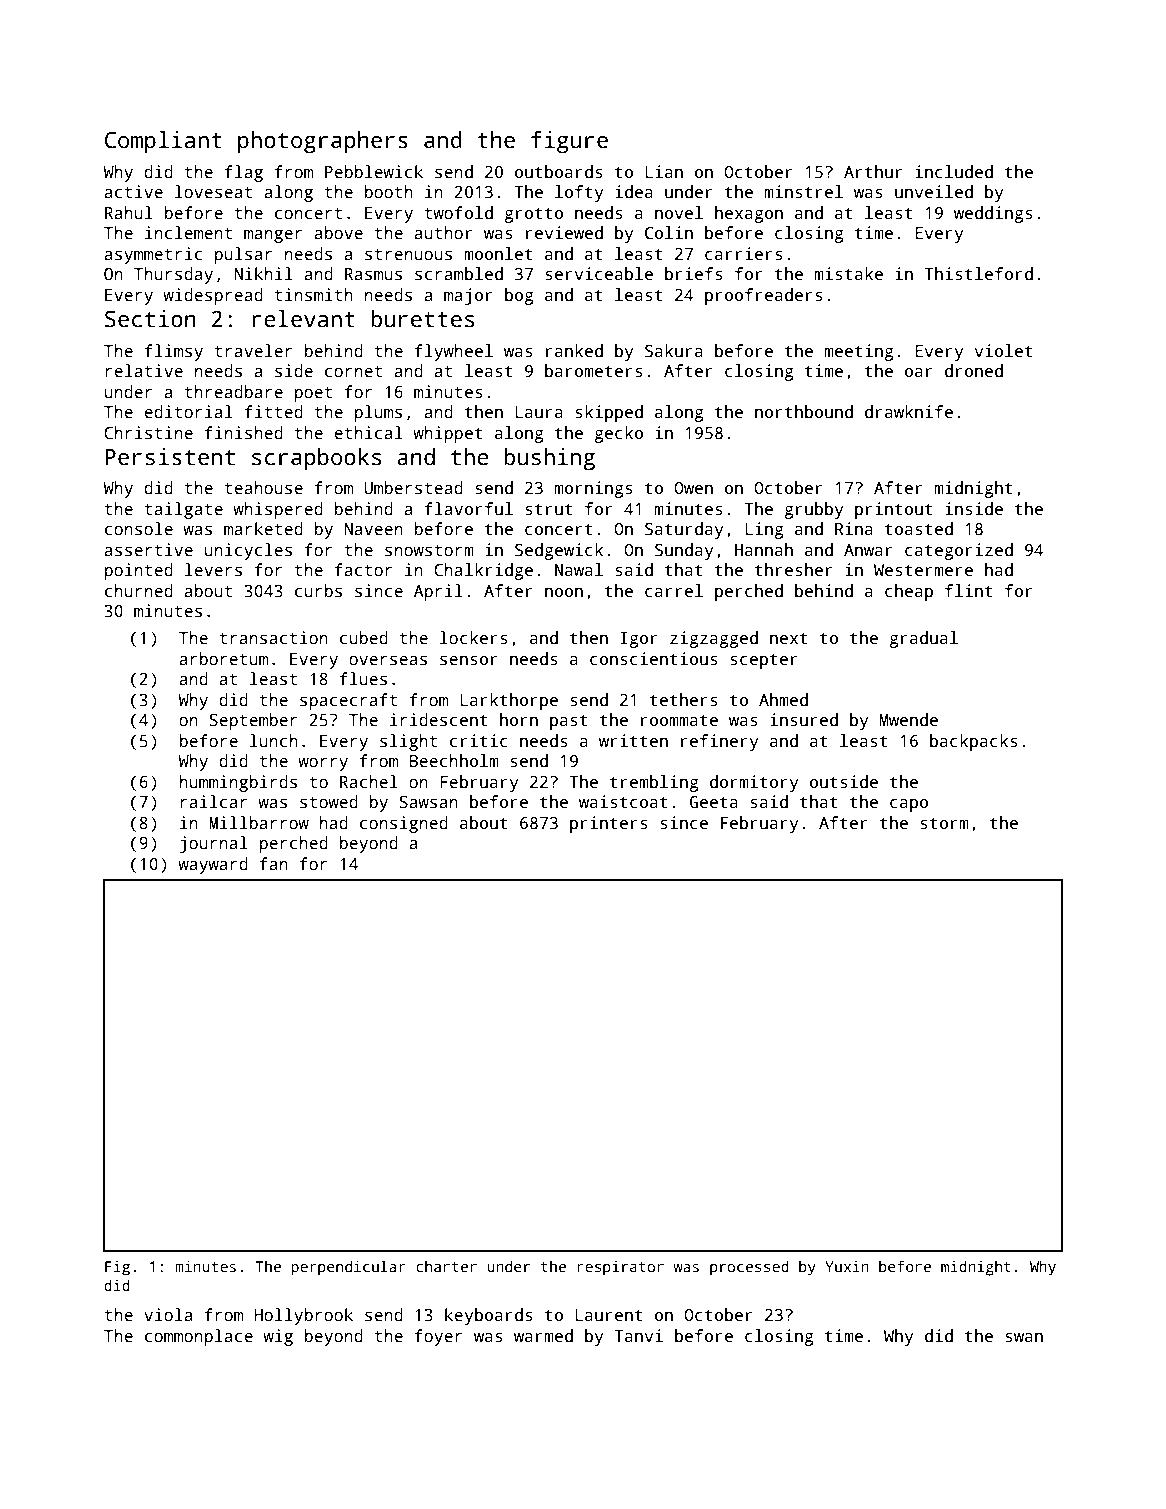  Describe the element at coordinates (244, 173) in the screenshot. I see `flag` at that location.
